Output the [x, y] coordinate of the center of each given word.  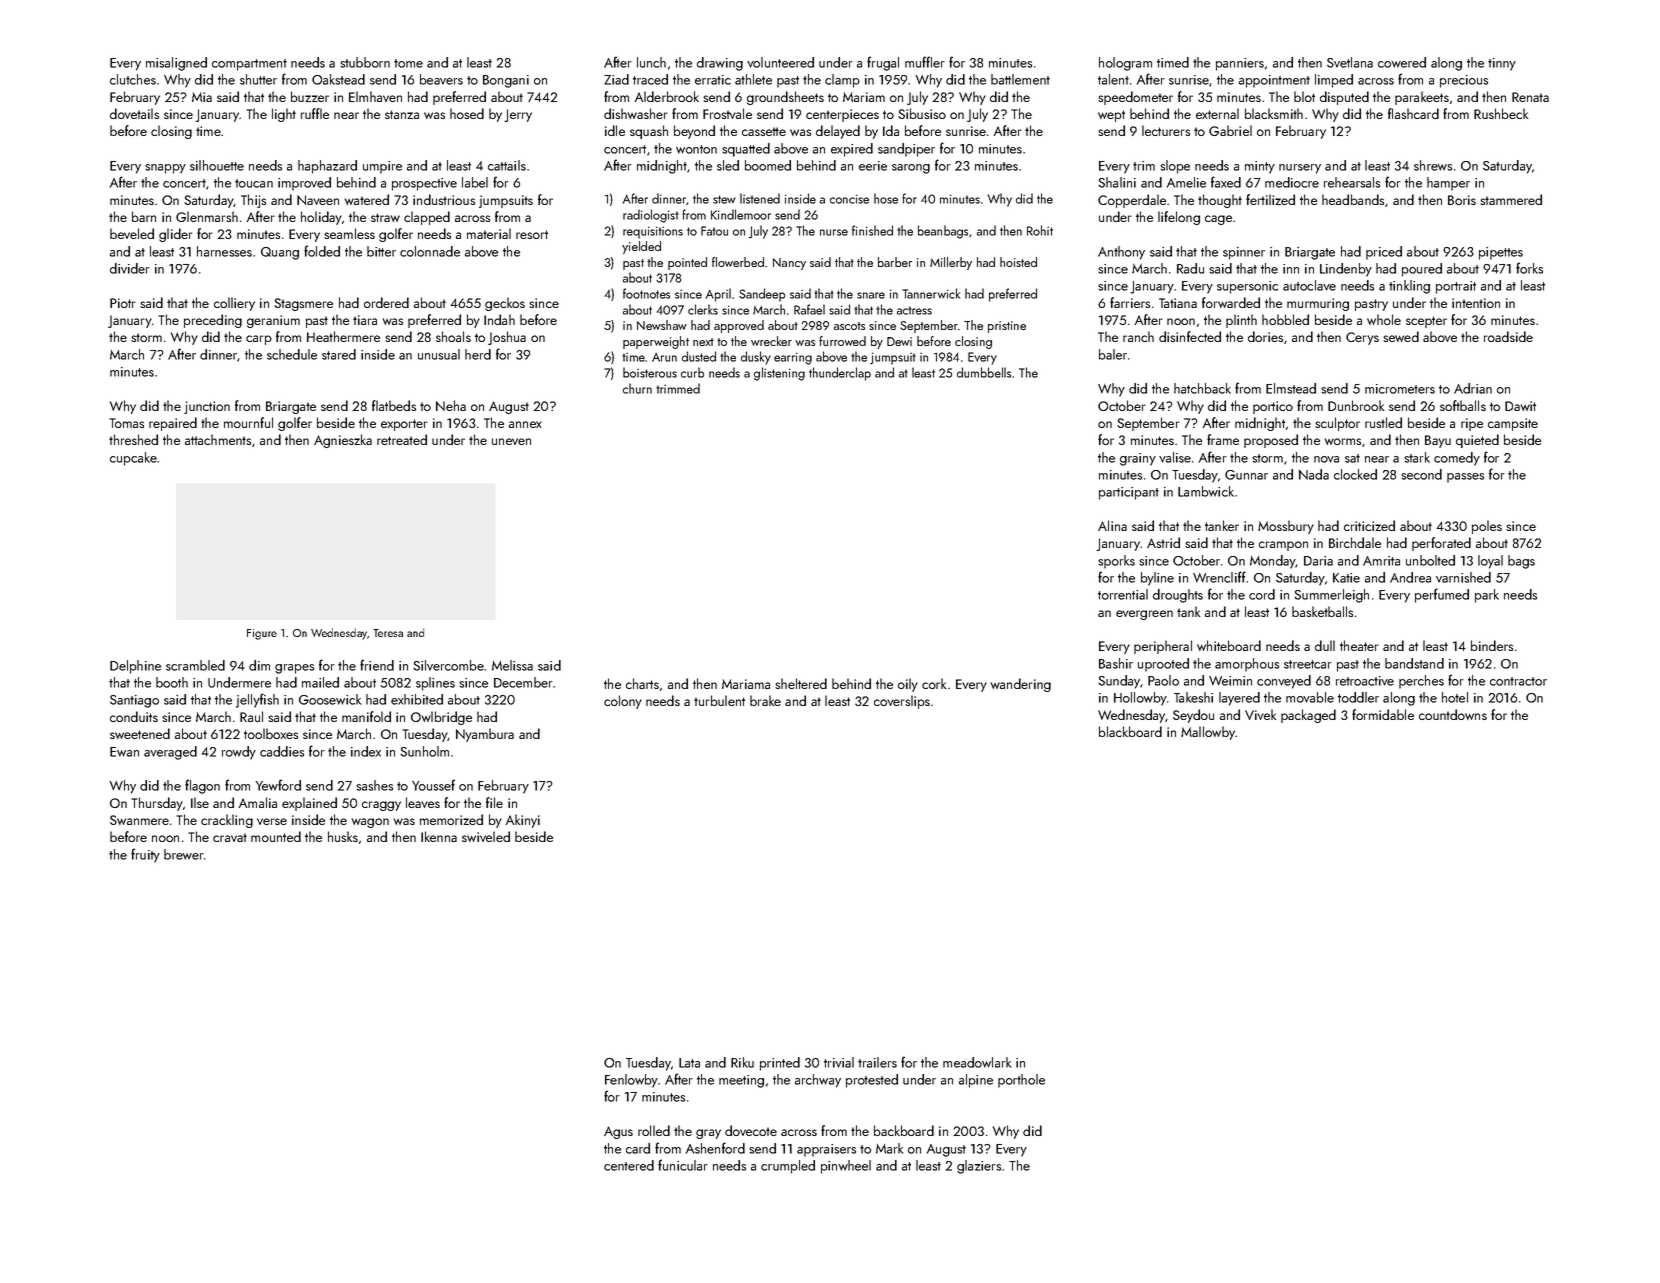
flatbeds [394, 405]
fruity [145, 855]
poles [1487, 527]
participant [1129, 493]
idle [615, 130]
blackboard [1130, 731]
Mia [202, 97]
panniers [1240, 64]
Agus [618, 1132]
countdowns [1453, 714]
